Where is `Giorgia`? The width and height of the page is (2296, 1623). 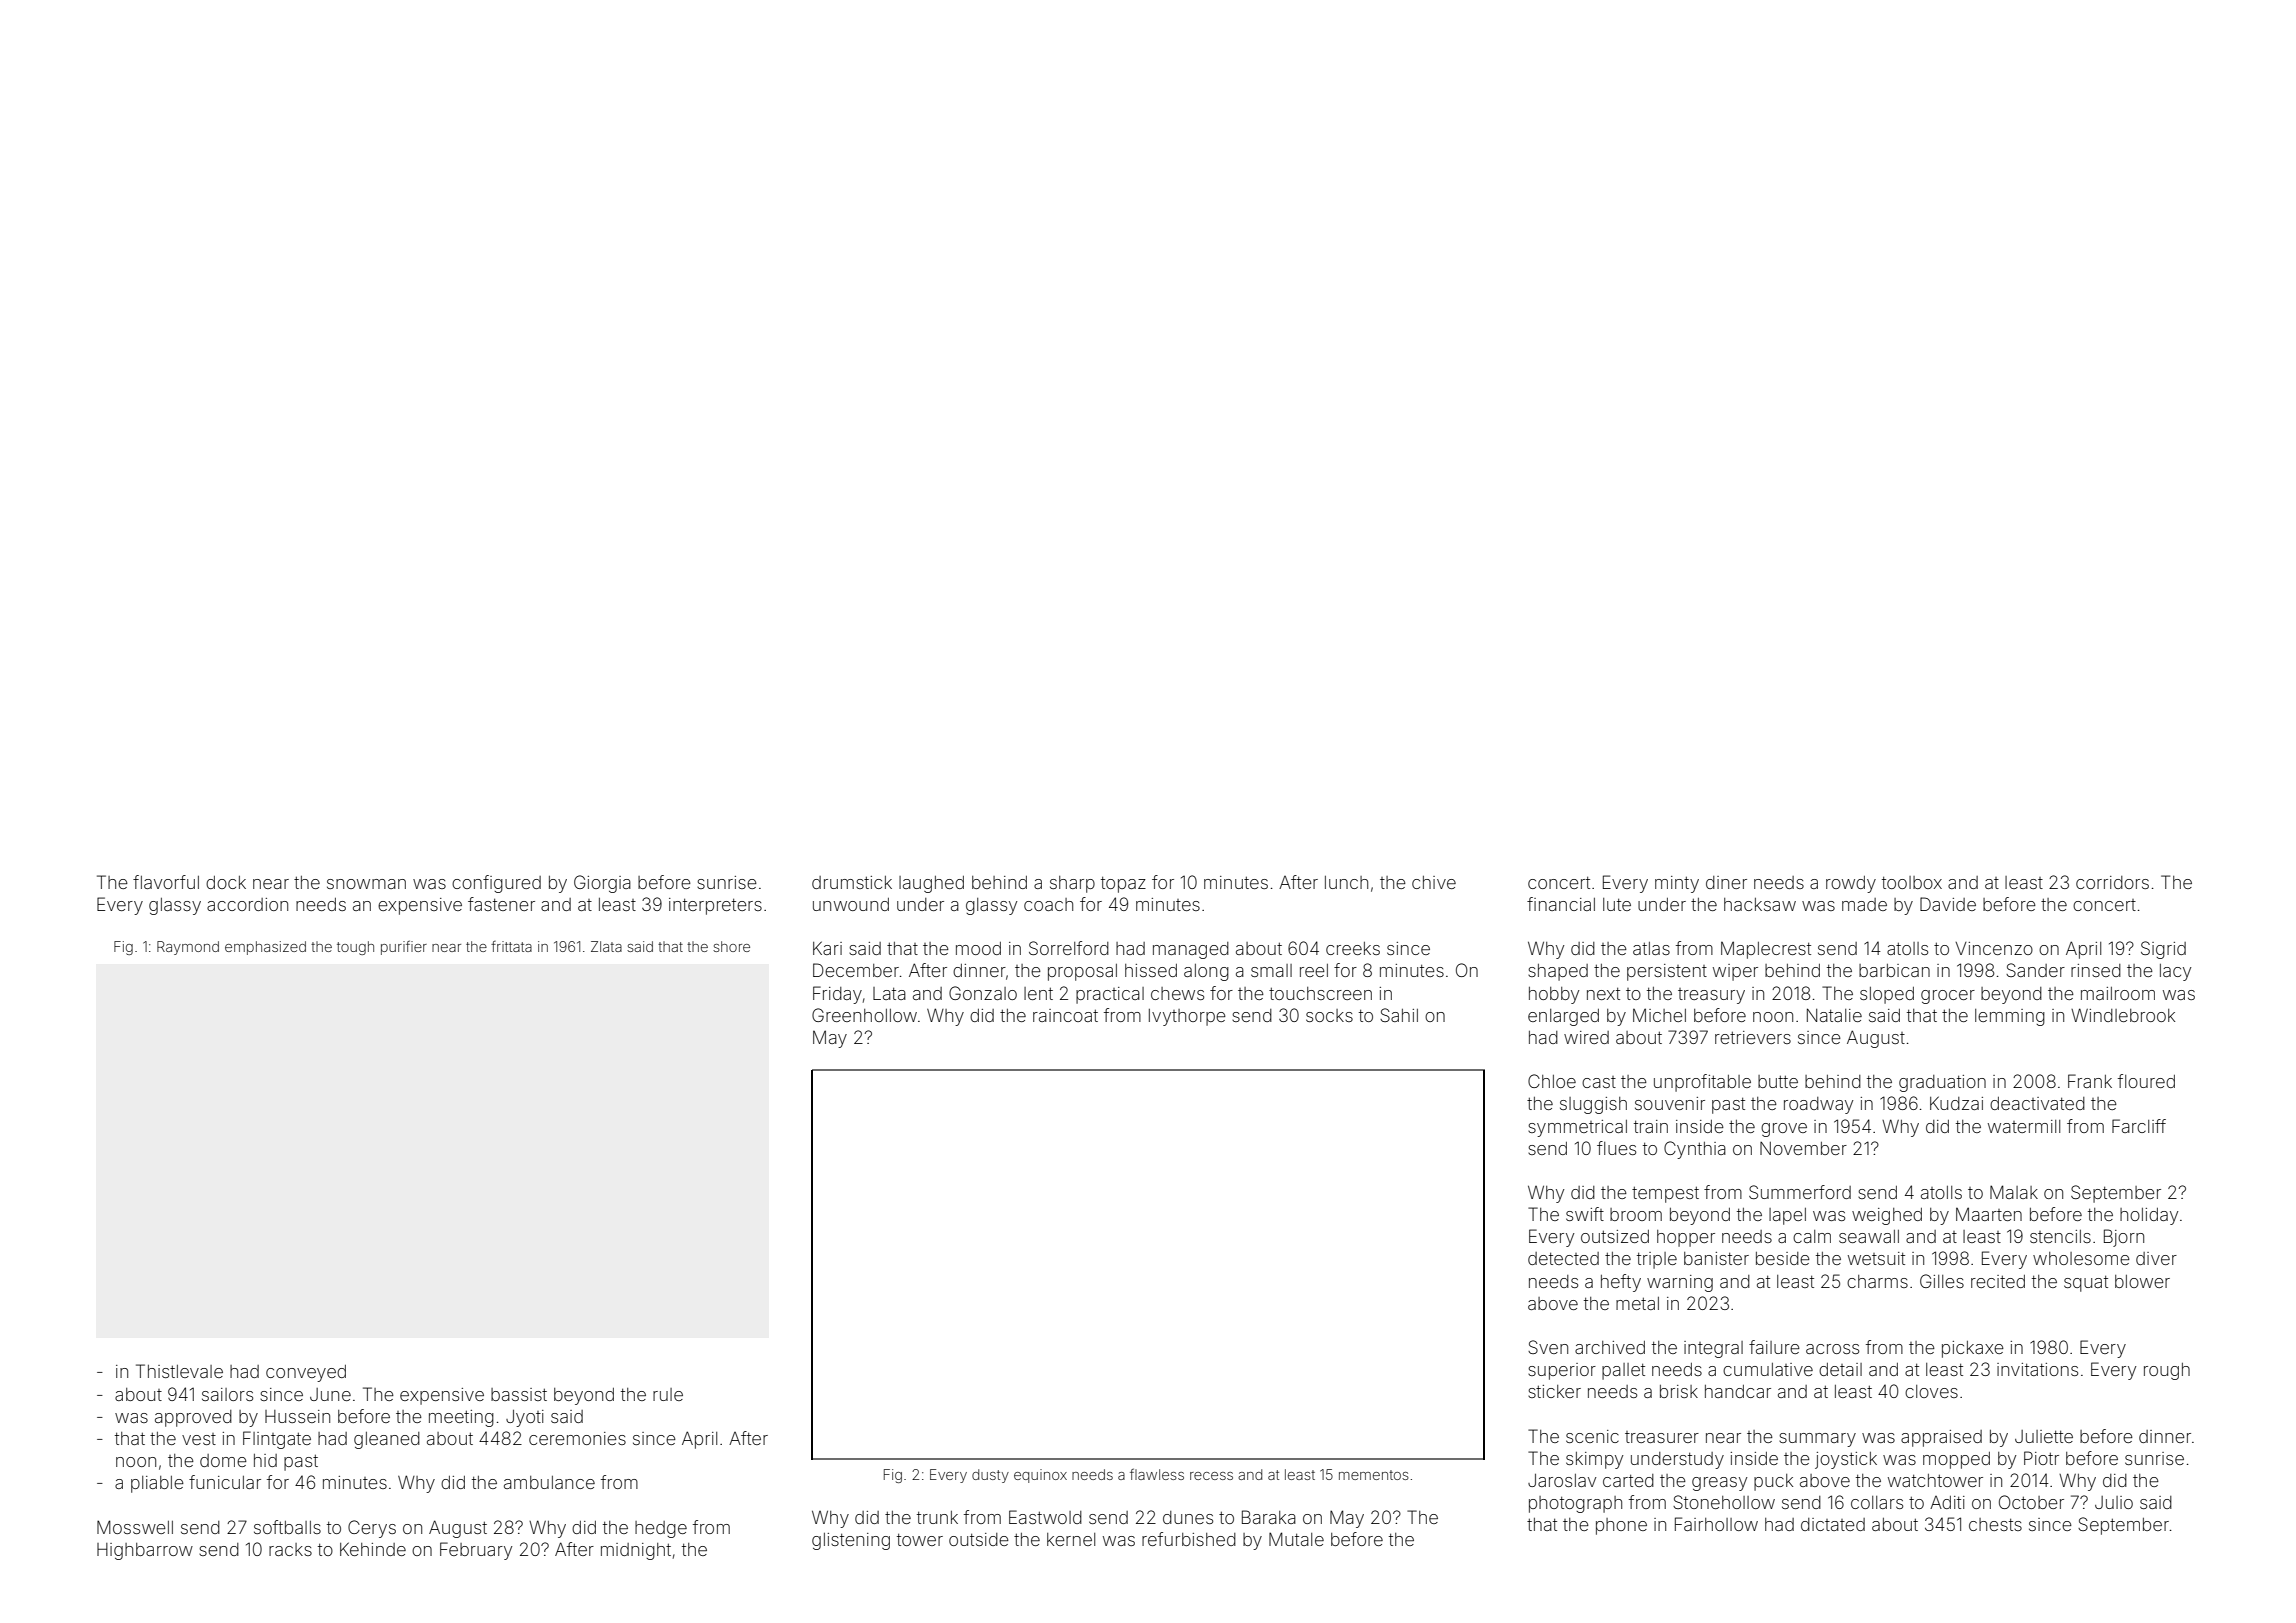 Giorgia is located at coordinates (602, 884).
